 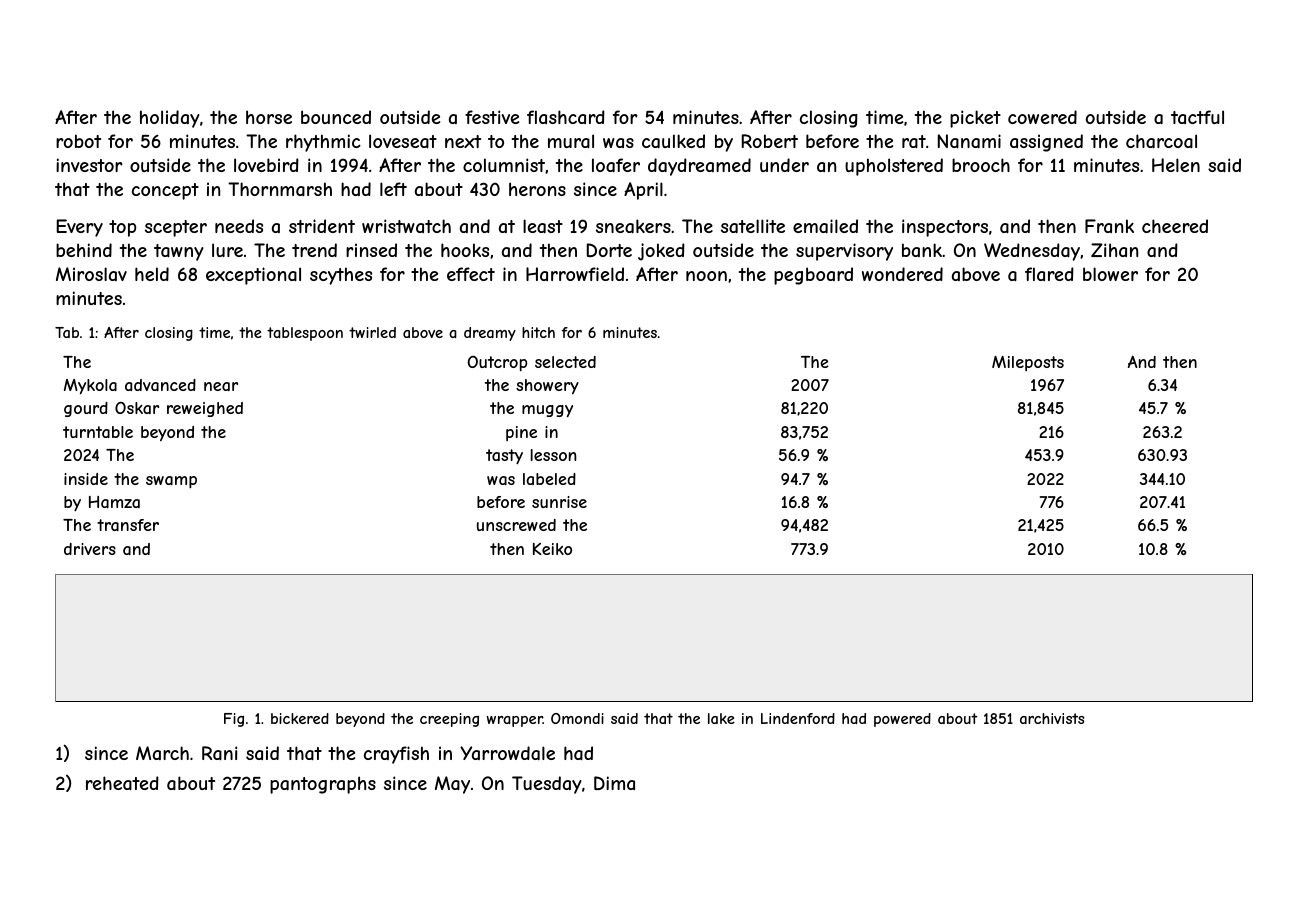 I want to click on Helen, so click(x=1176, y=165).
